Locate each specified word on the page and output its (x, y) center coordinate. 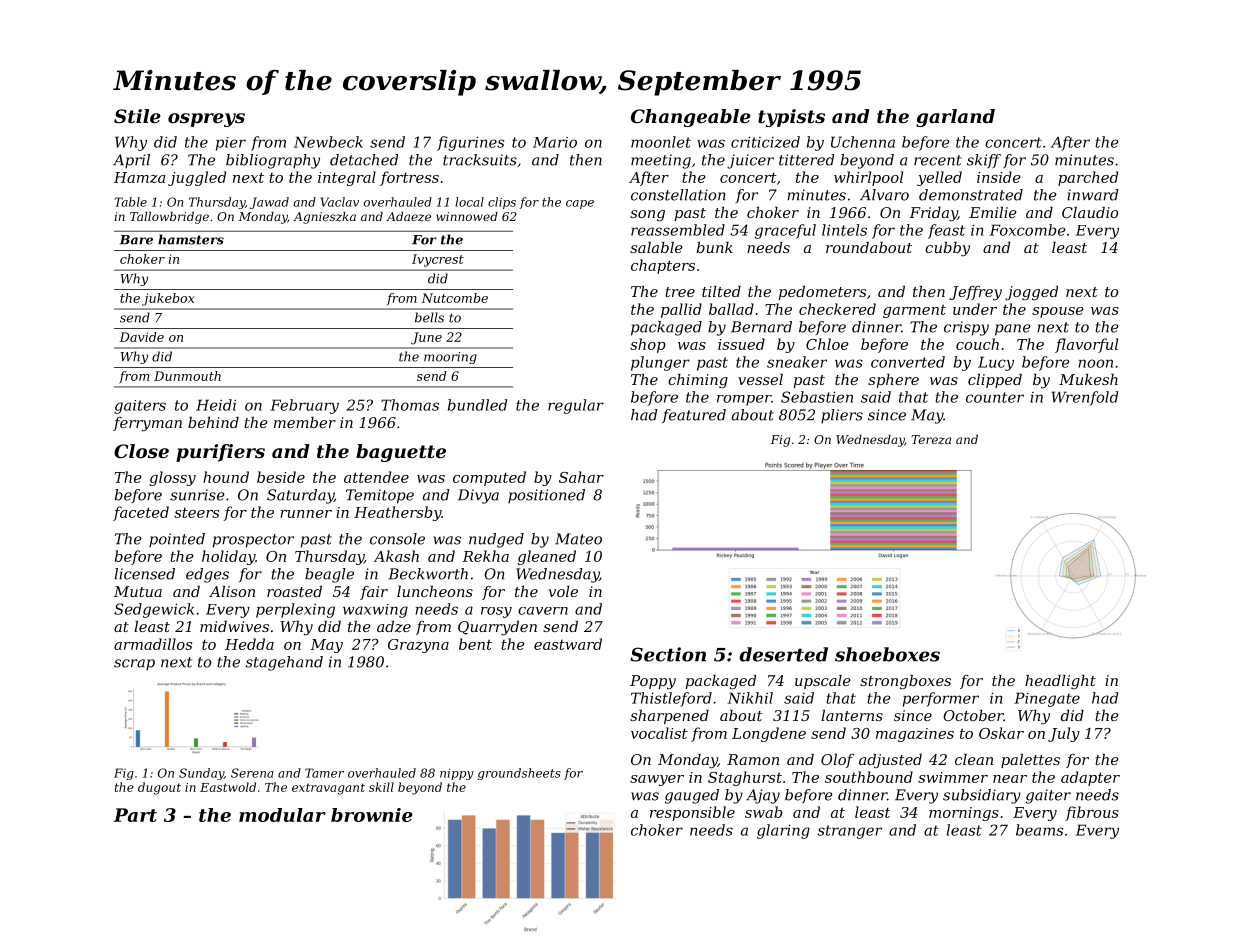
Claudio (1090, 212)
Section (668, 654)
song (647, 216)
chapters (663, 266)
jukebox (168, 299)
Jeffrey (975, 293)
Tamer (324, 773)
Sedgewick (154, 610)
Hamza (139, 177)
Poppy (653, 682)
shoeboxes (887, 654)
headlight (1060, 682)
